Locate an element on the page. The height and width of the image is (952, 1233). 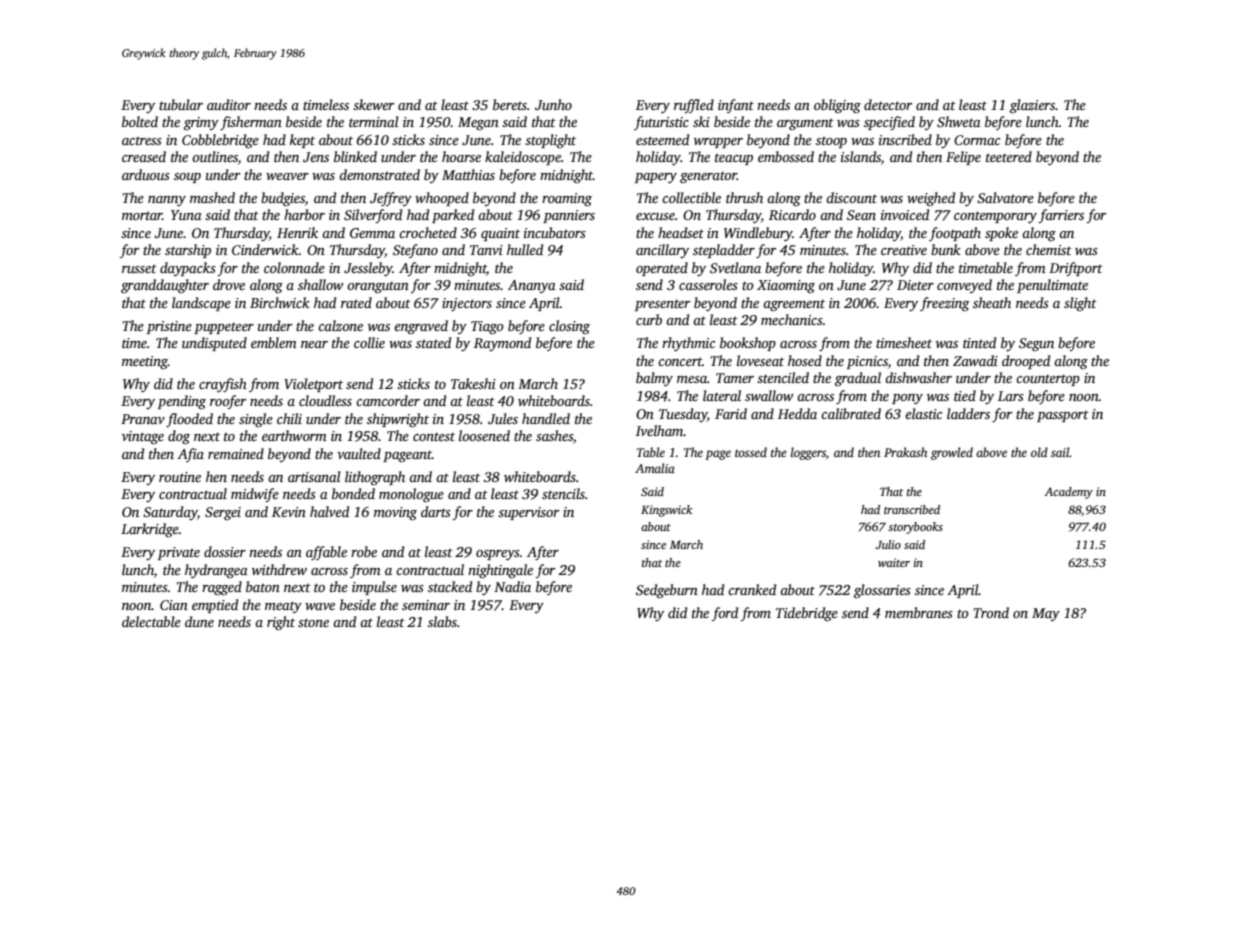
Nadia is located at coordinates (512, 586).
